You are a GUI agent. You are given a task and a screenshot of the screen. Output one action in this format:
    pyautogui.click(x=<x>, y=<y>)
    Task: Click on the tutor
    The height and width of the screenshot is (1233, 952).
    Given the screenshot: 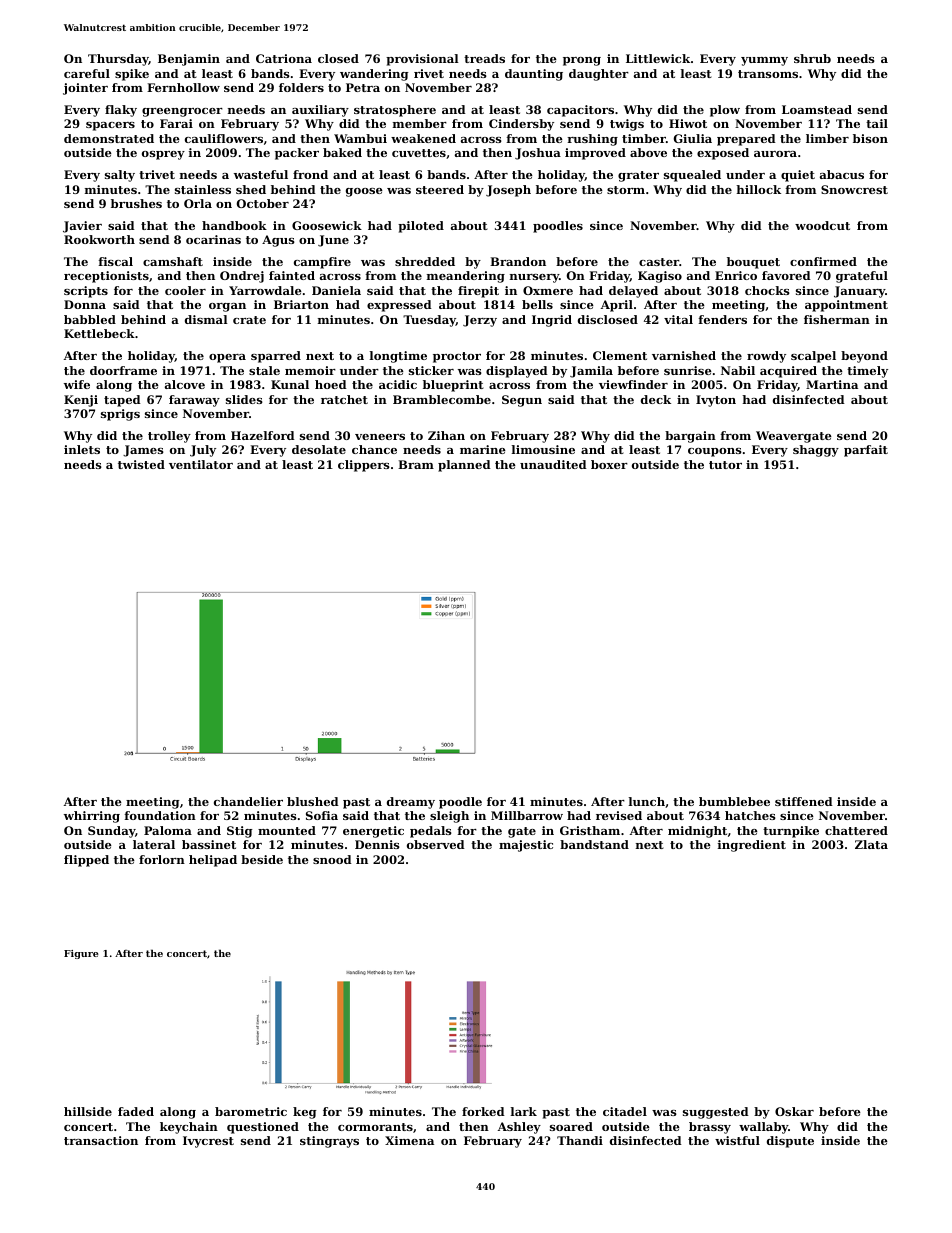 What is the action you would take?
    pyautogui.click(x=725, y=465)
